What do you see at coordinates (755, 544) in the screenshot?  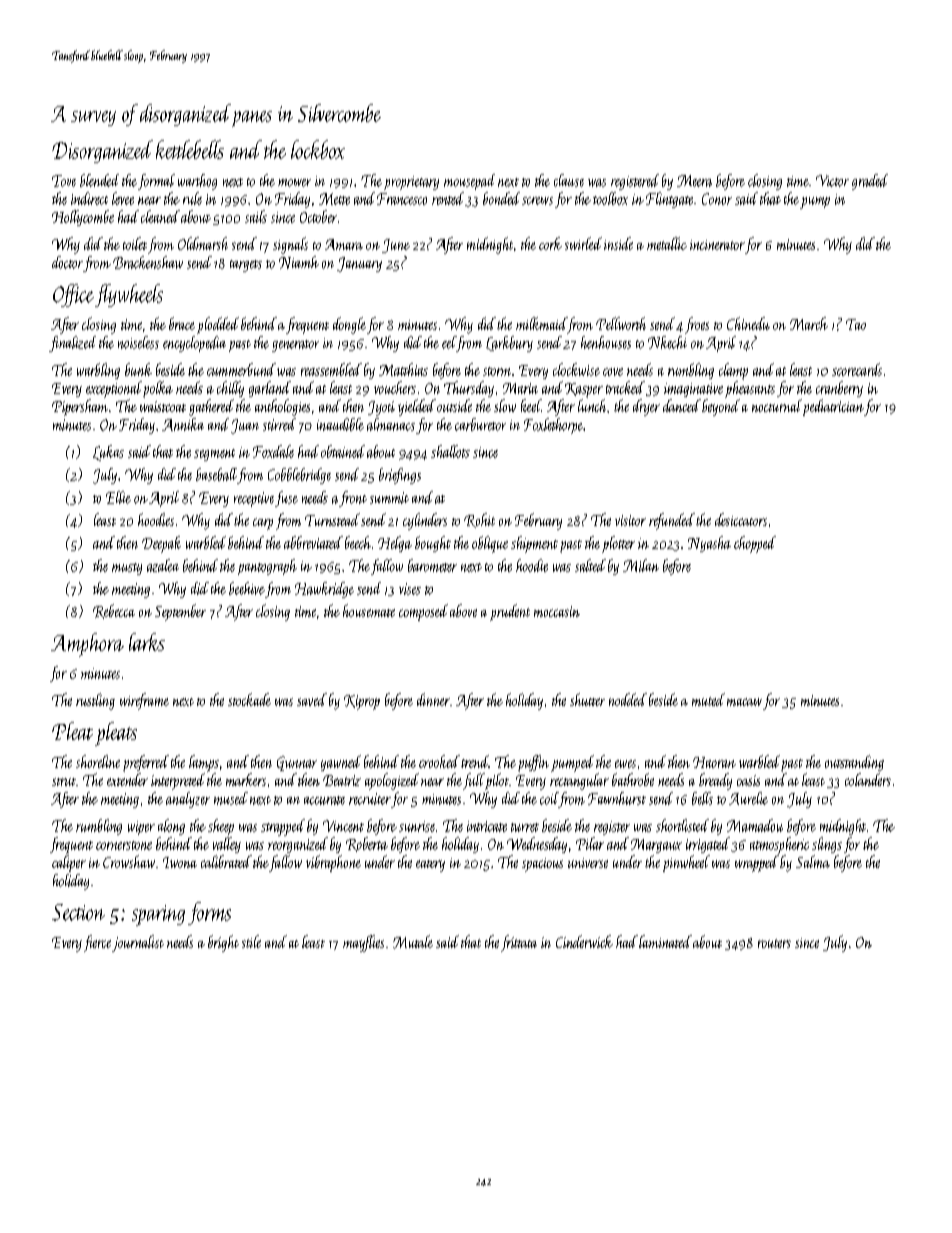 I see `chopped` at bounding box center [755, 544].
